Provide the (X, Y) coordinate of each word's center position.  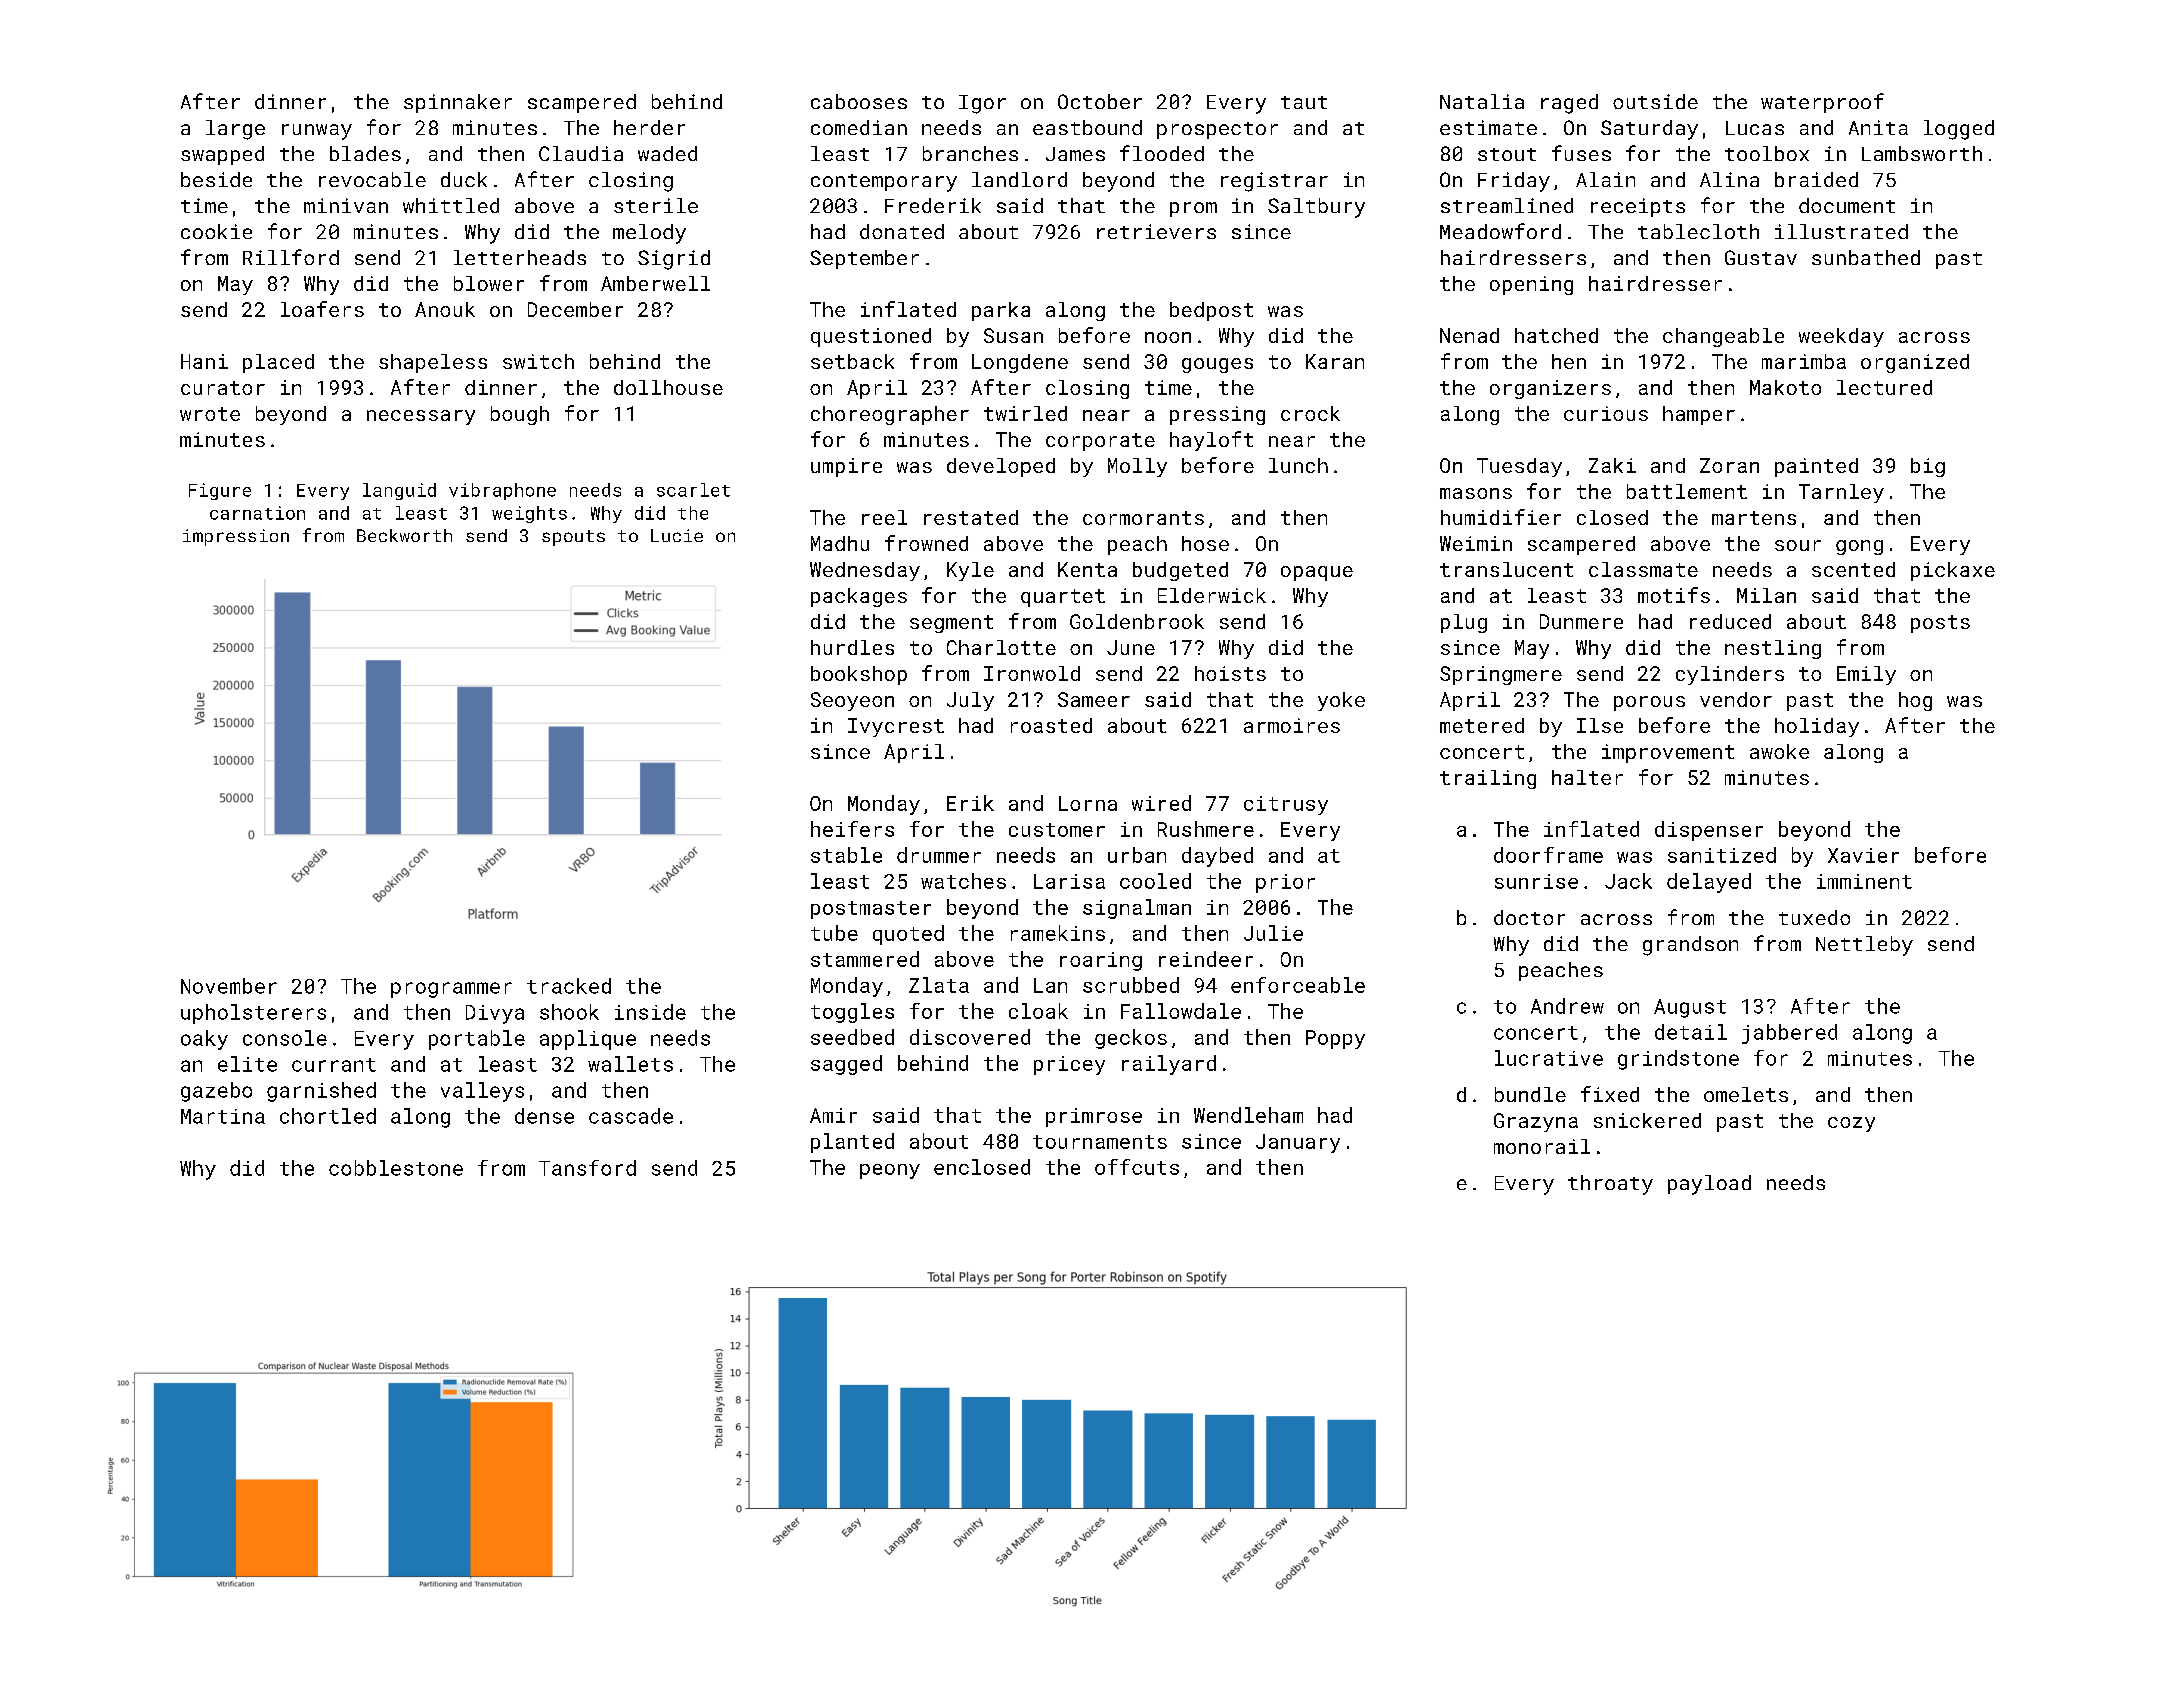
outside (1655, 101)
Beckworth (404, 535)
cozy (1851, 1124)
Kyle (970, 571)
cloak (1038, 1011)
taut (1304, 102)
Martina (223, 1116)
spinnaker (458, 103)
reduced (1730, 621)
